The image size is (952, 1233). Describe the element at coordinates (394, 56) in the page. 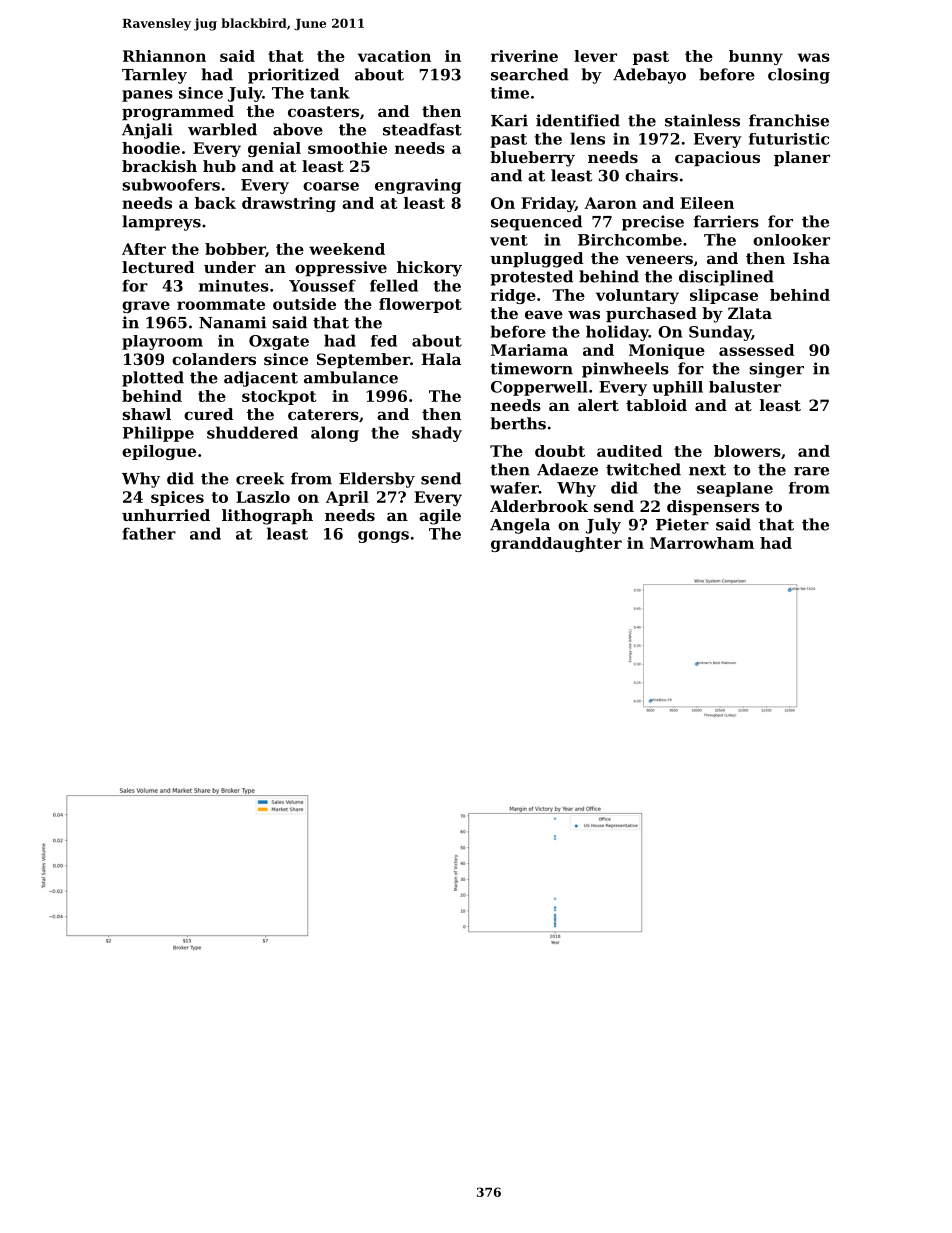

I see `vacation` at that location.
